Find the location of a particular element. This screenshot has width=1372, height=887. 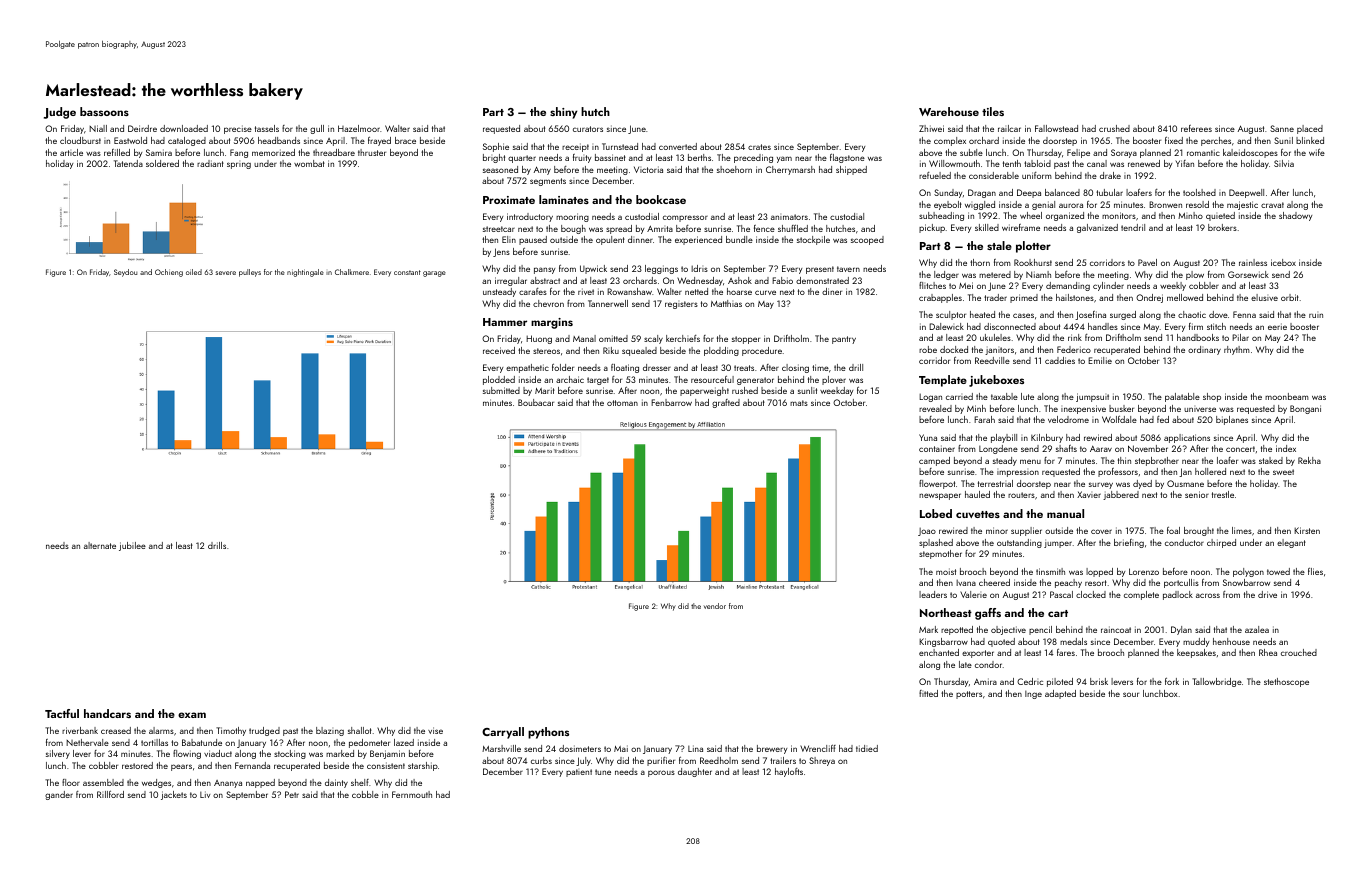

Victoria is located at coordinates (648, 169).
